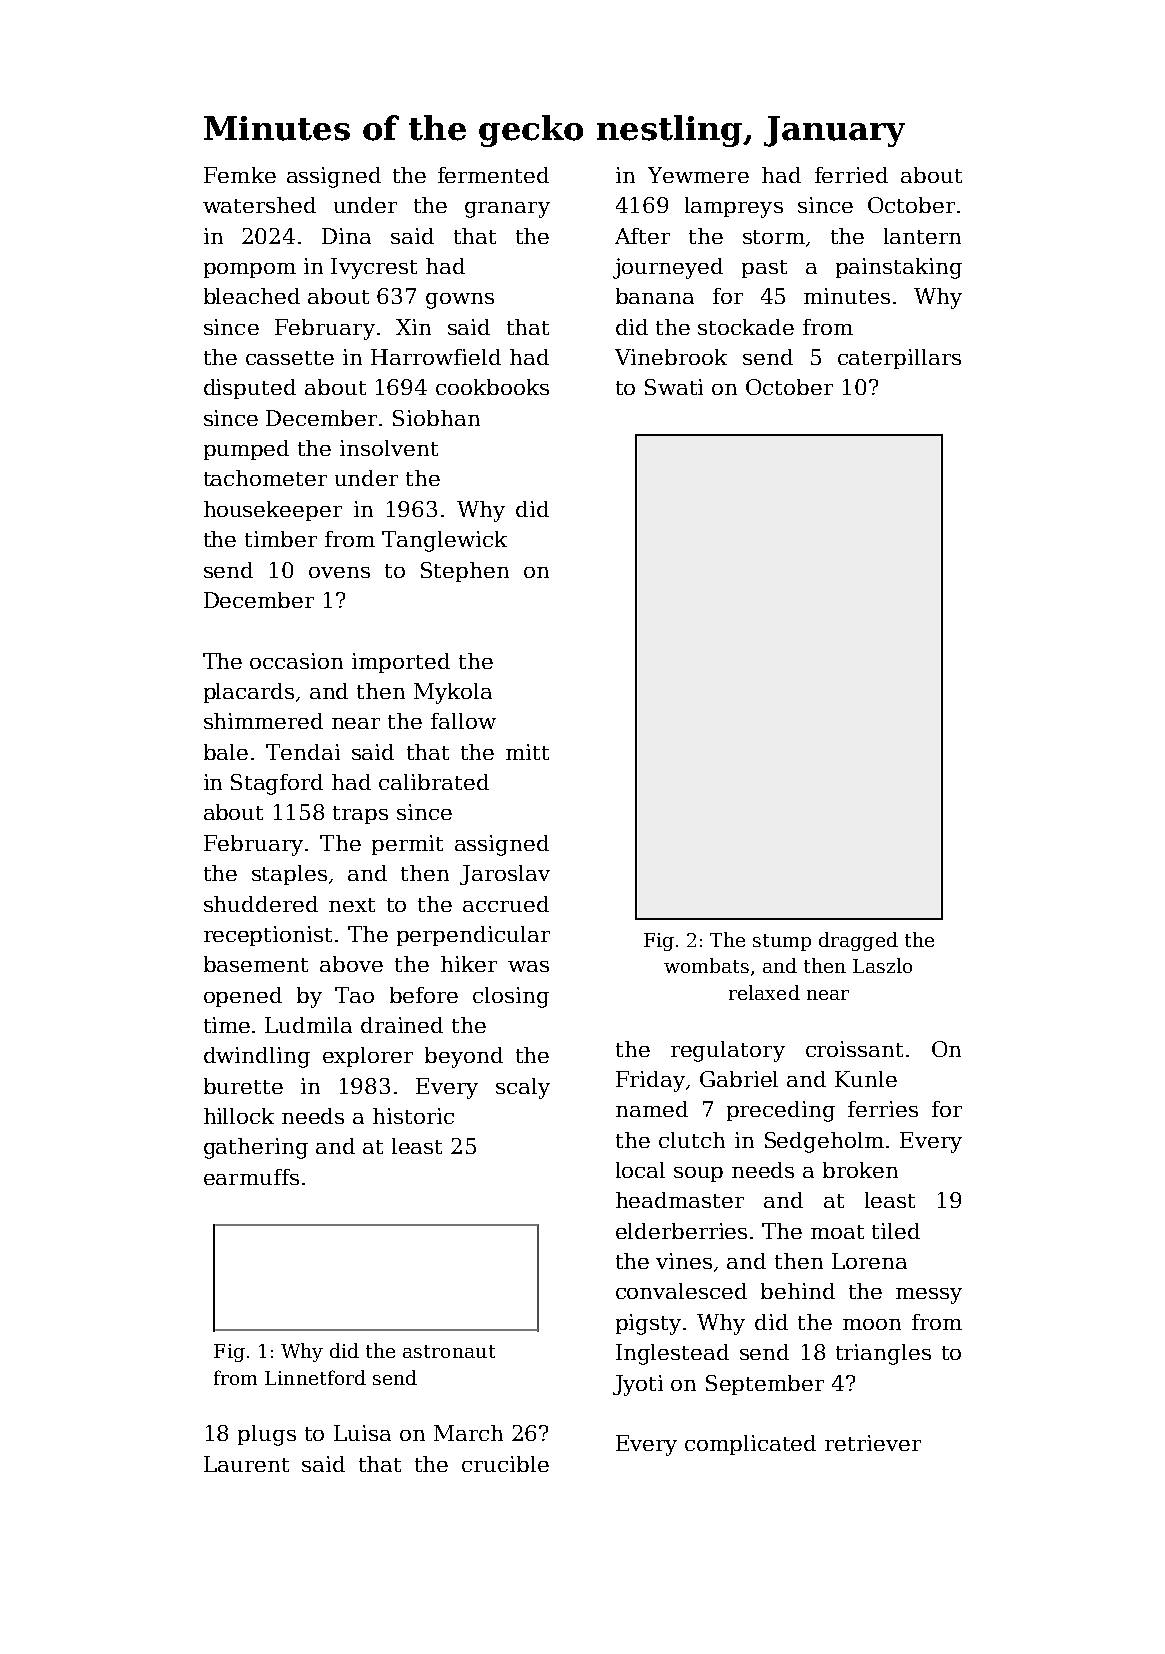 This screenshot has height=1654, width=1165. What do you see at coordinates (858, 941) in the screenshot?
I see `dragged` at bounding box center [858, 941].
